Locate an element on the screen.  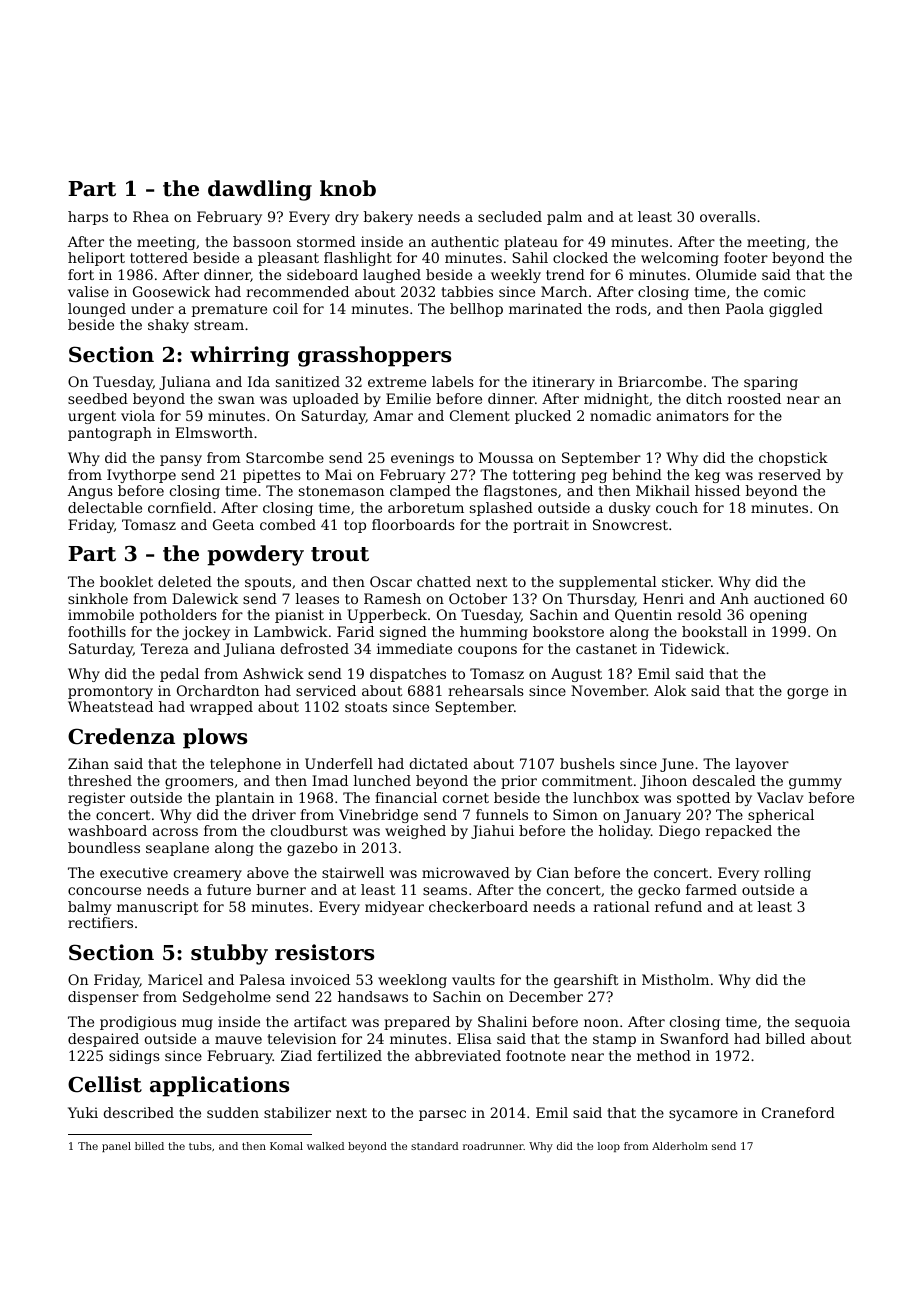
panel is located at coordinates (116, 1147).
